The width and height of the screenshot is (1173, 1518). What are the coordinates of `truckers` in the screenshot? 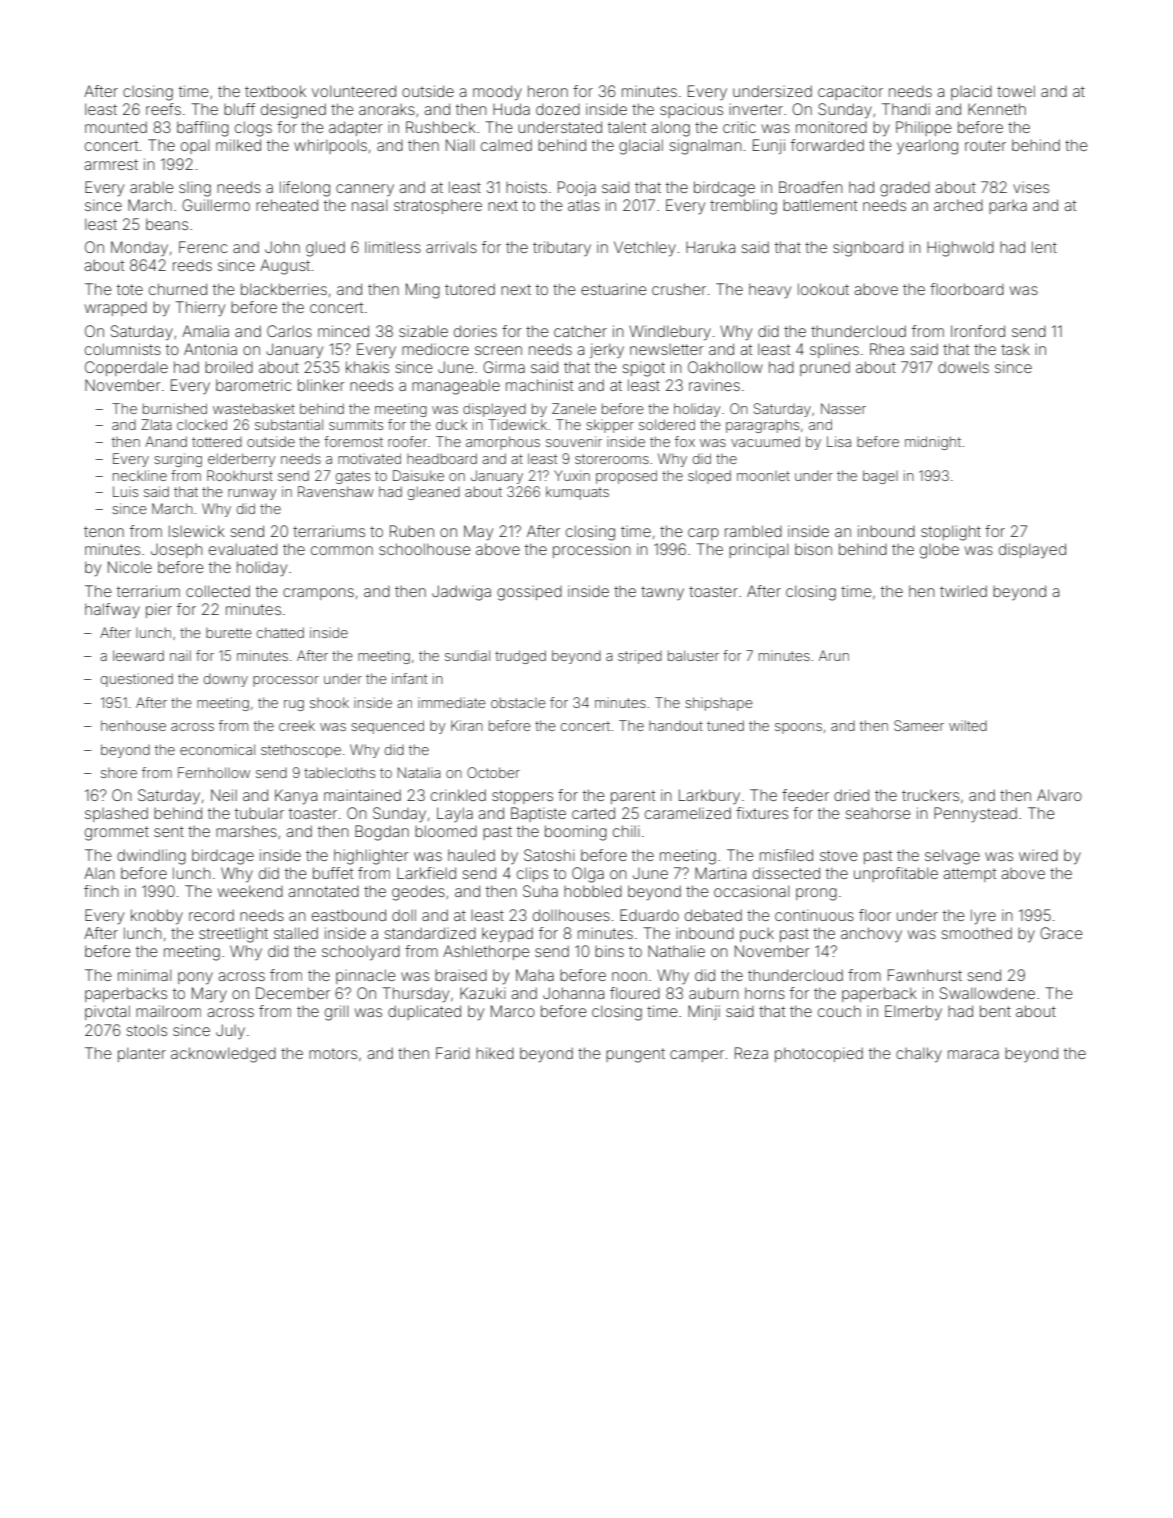 It's located at (930, 795).
